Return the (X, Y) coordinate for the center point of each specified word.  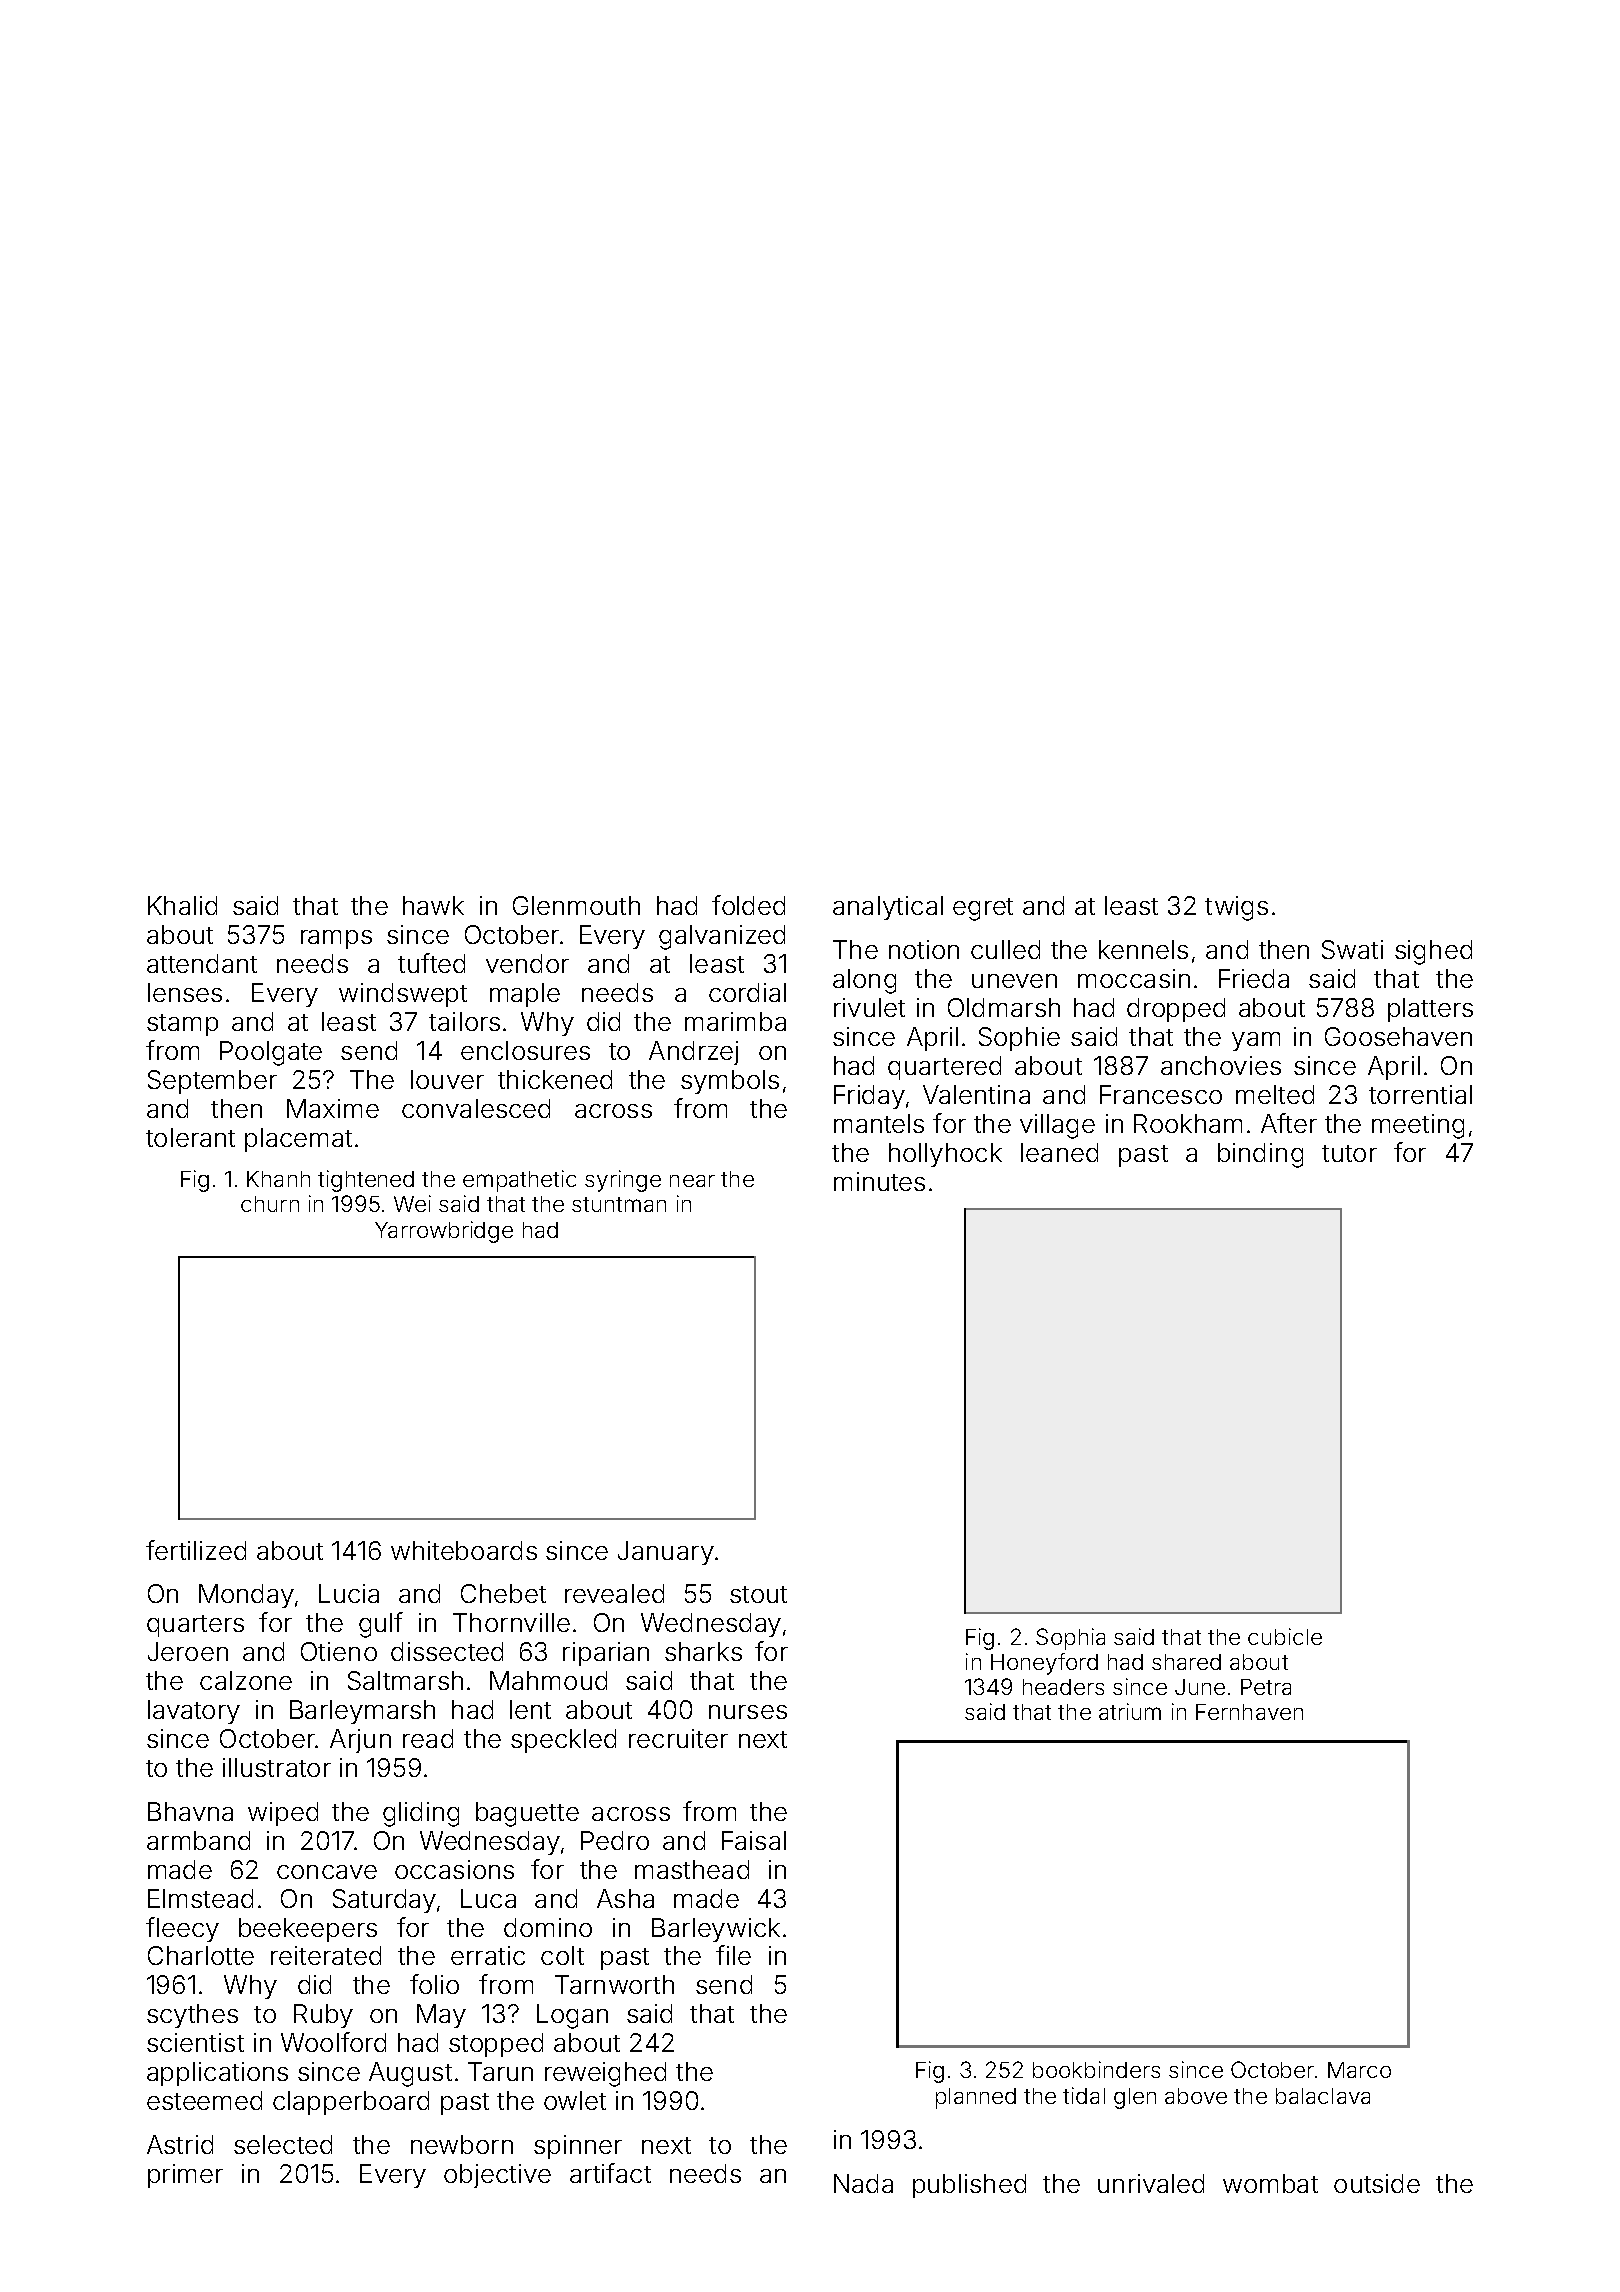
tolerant (190, 1137)
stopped (496, 2045)
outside (1377, 2183)
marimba (735, 1021)
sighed (1433, 952)
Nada (863, 2183)
